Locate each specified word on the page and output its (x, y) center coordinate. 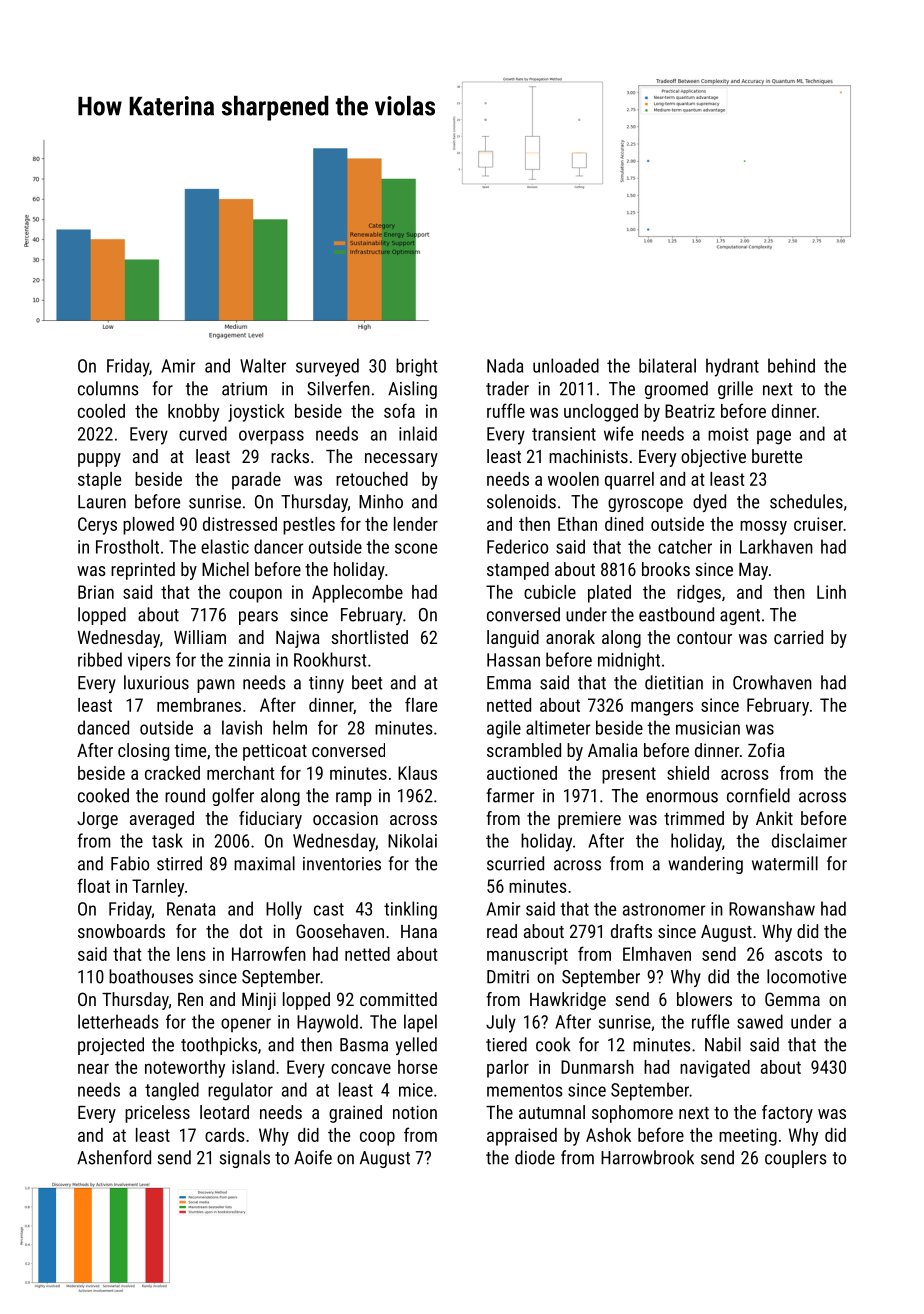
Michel (225, 569)
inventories (342, 864)
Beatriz (690, 411)
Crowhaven (772, 682)
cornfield (758, 795)
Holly (284, 910)
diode (535, 1157)
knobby (193, 413)
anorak (570, 637)
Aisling (412, 390)
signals (245, 1159)
